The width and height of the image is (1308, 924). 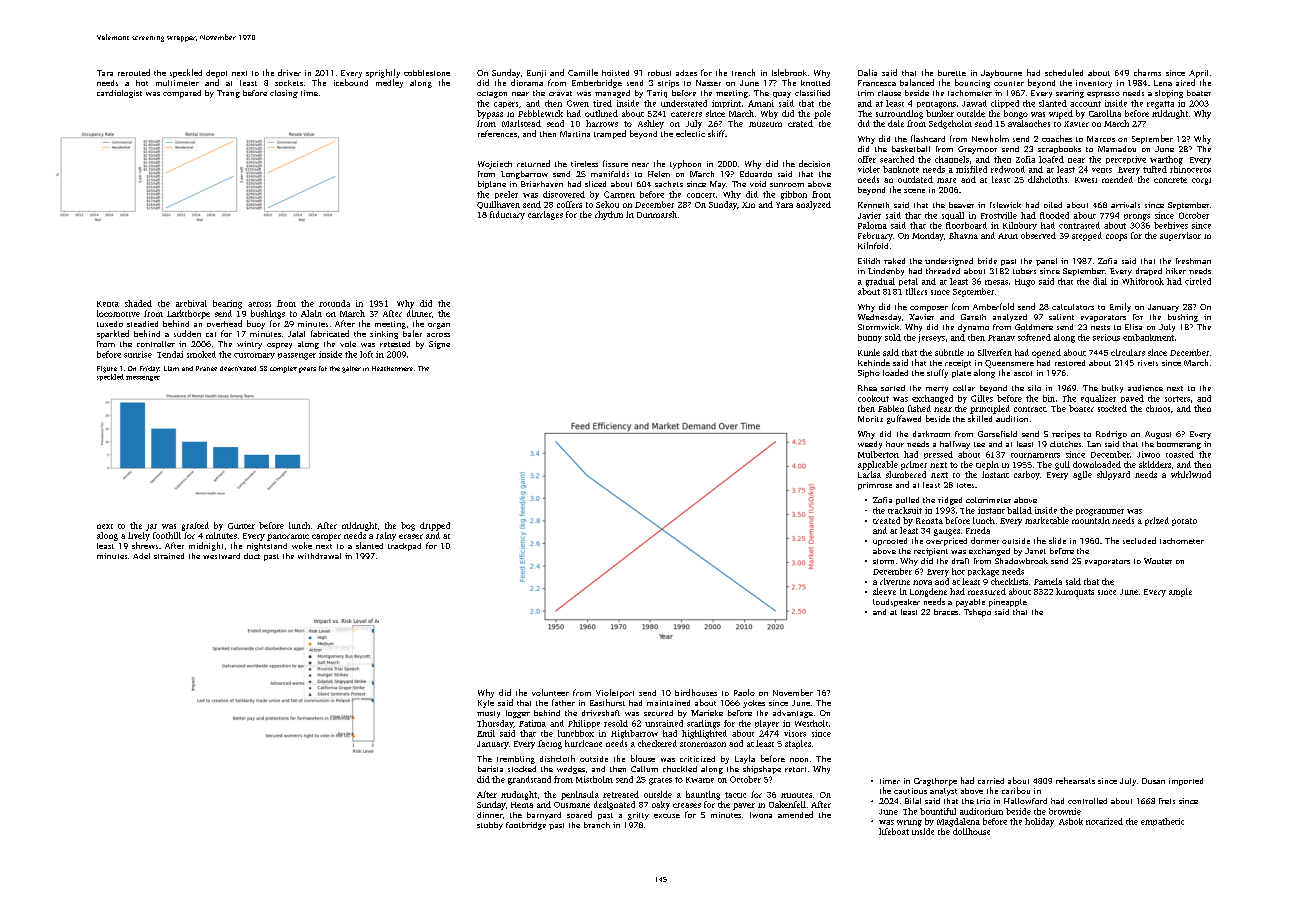 What do you see at coordinates (334, 303) in the image?
I see `rotunda` at bounding box center [334, 303].
